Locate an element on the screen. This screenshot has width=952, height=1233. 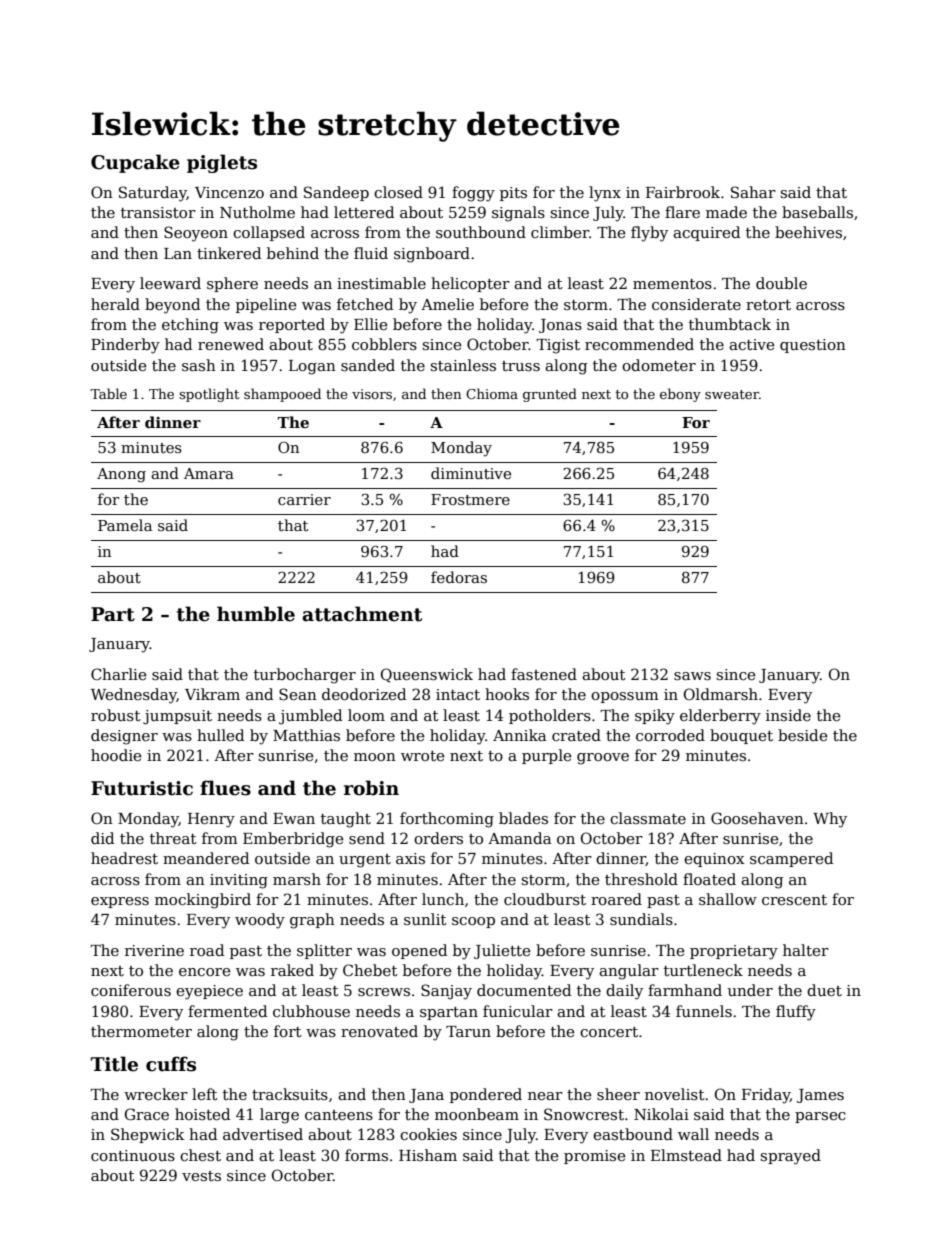
Saturday is located at coordinates (153, 194).
